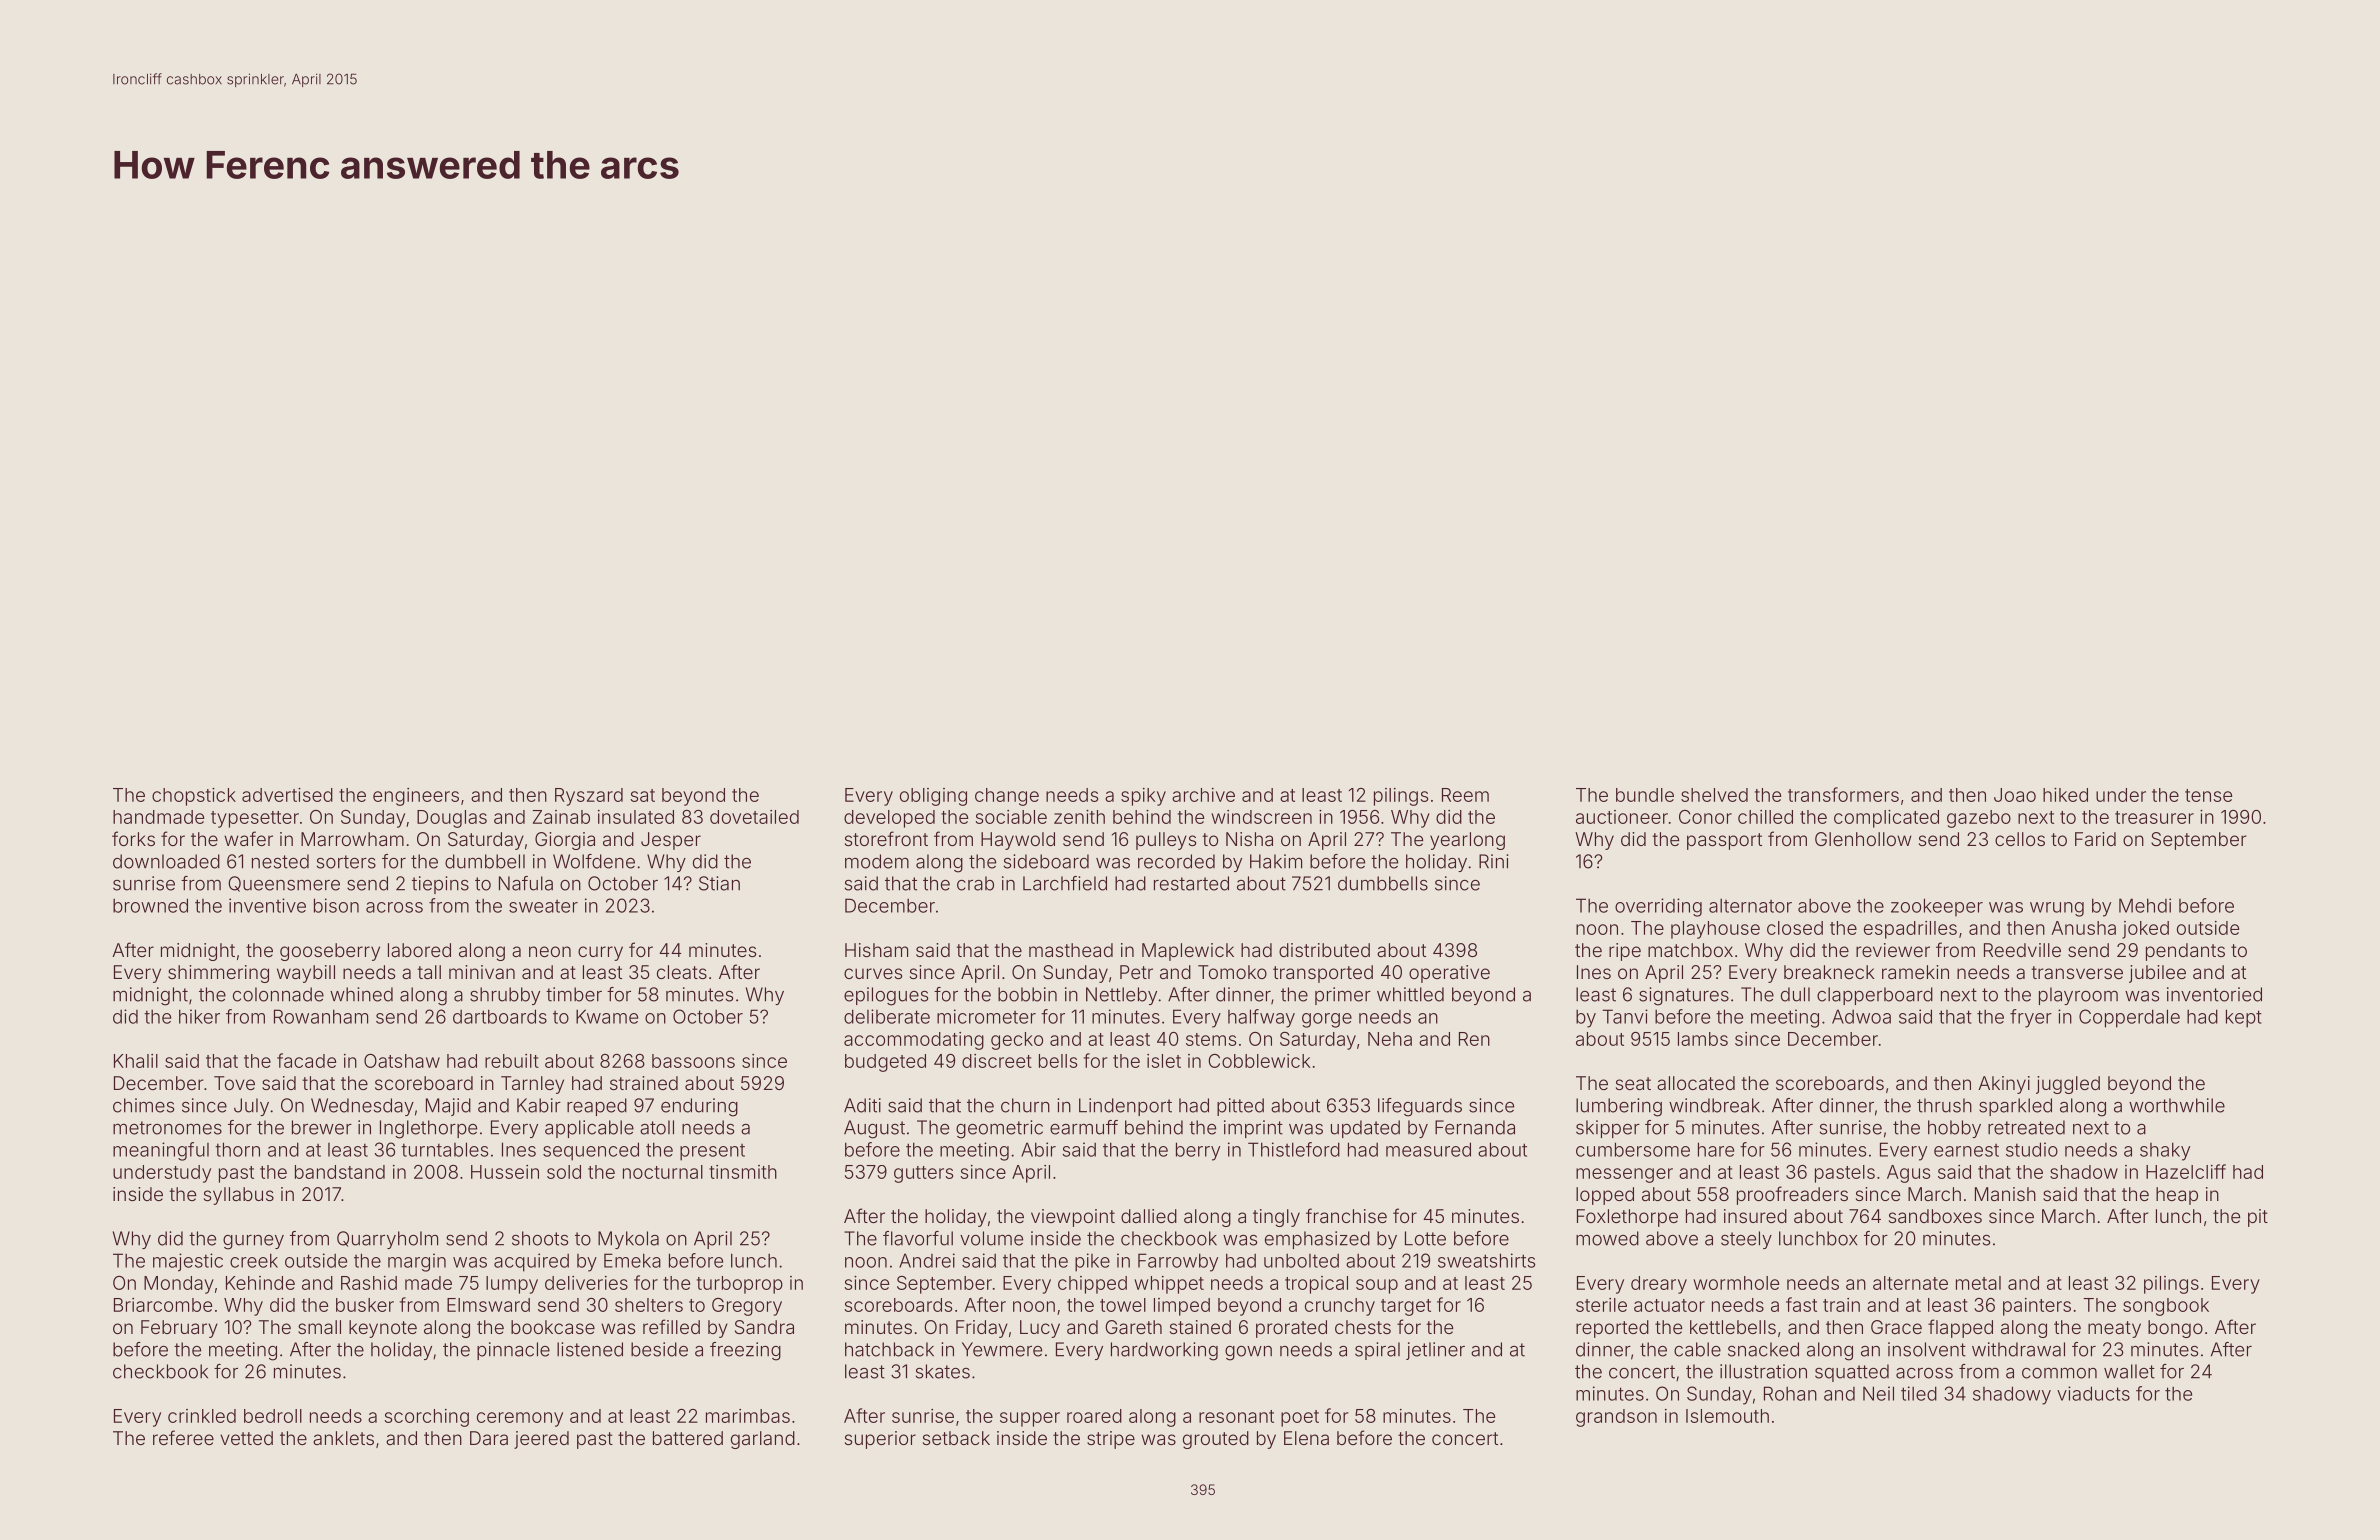 This screenshot has width=2380, height=1540. I want to click on franchise, so click(1346, 1215).
